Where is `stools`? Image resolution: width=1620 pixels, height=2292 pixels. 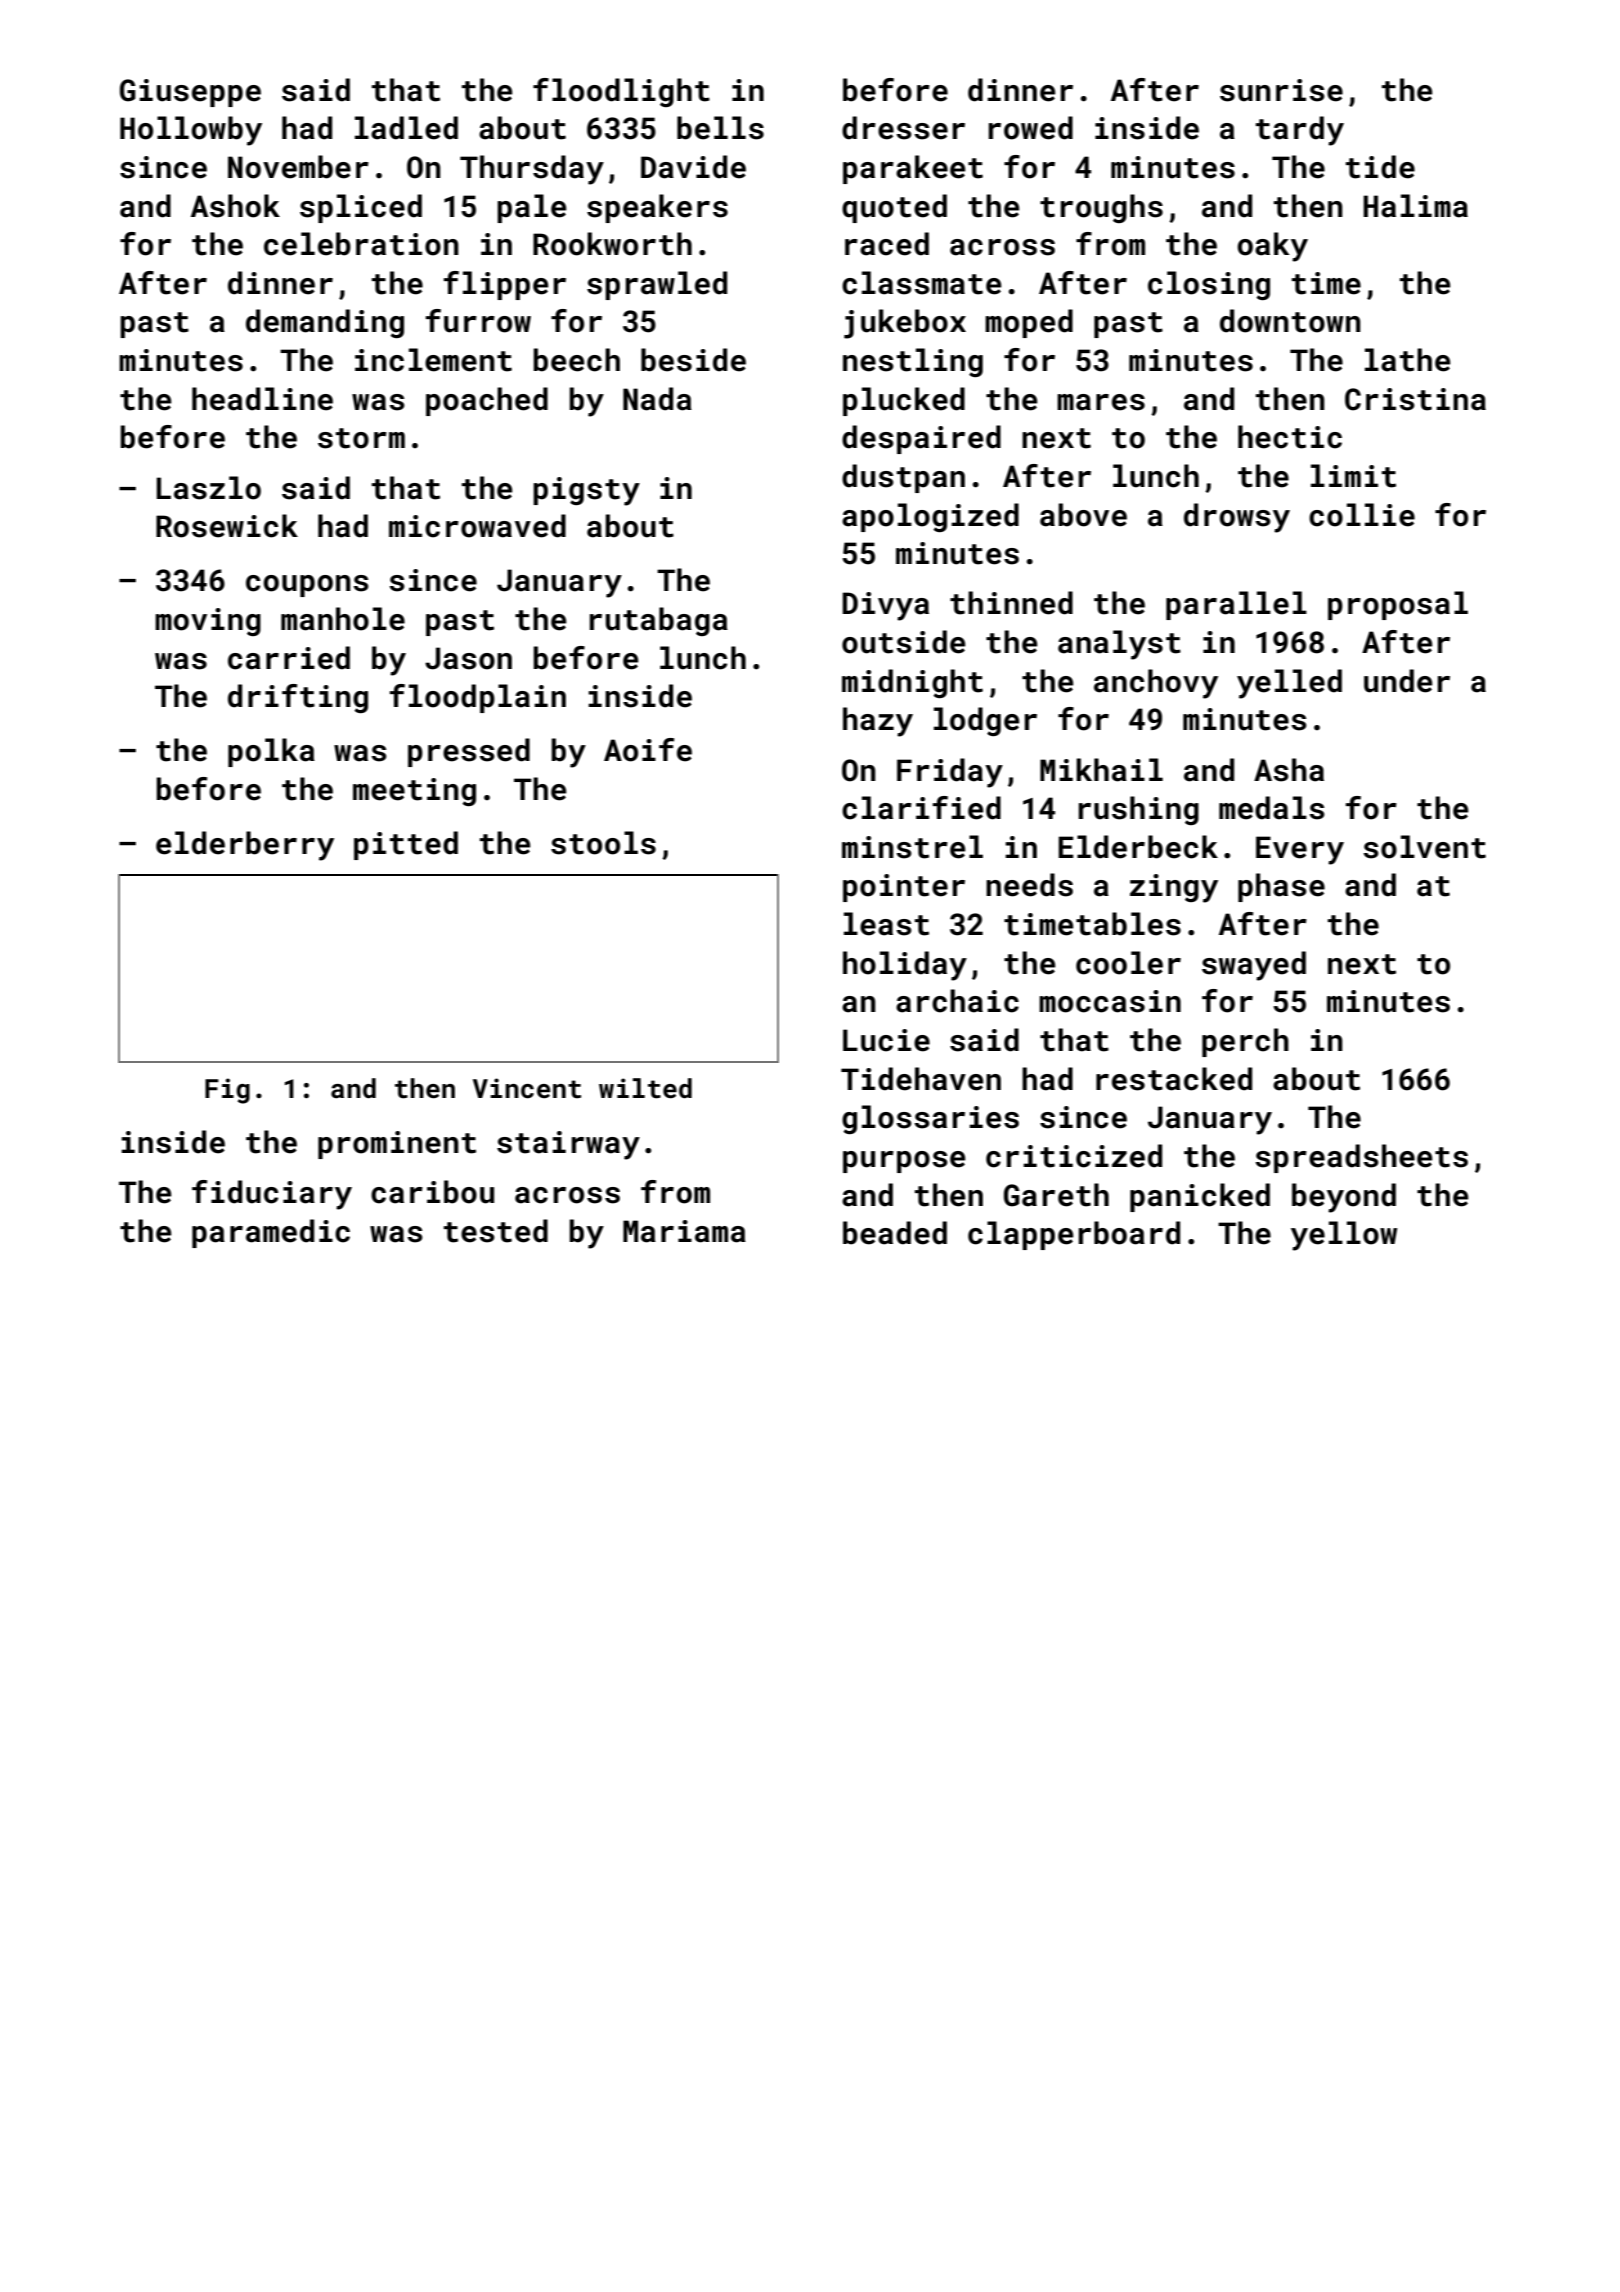 stools is located at coordinates (603, 843).
